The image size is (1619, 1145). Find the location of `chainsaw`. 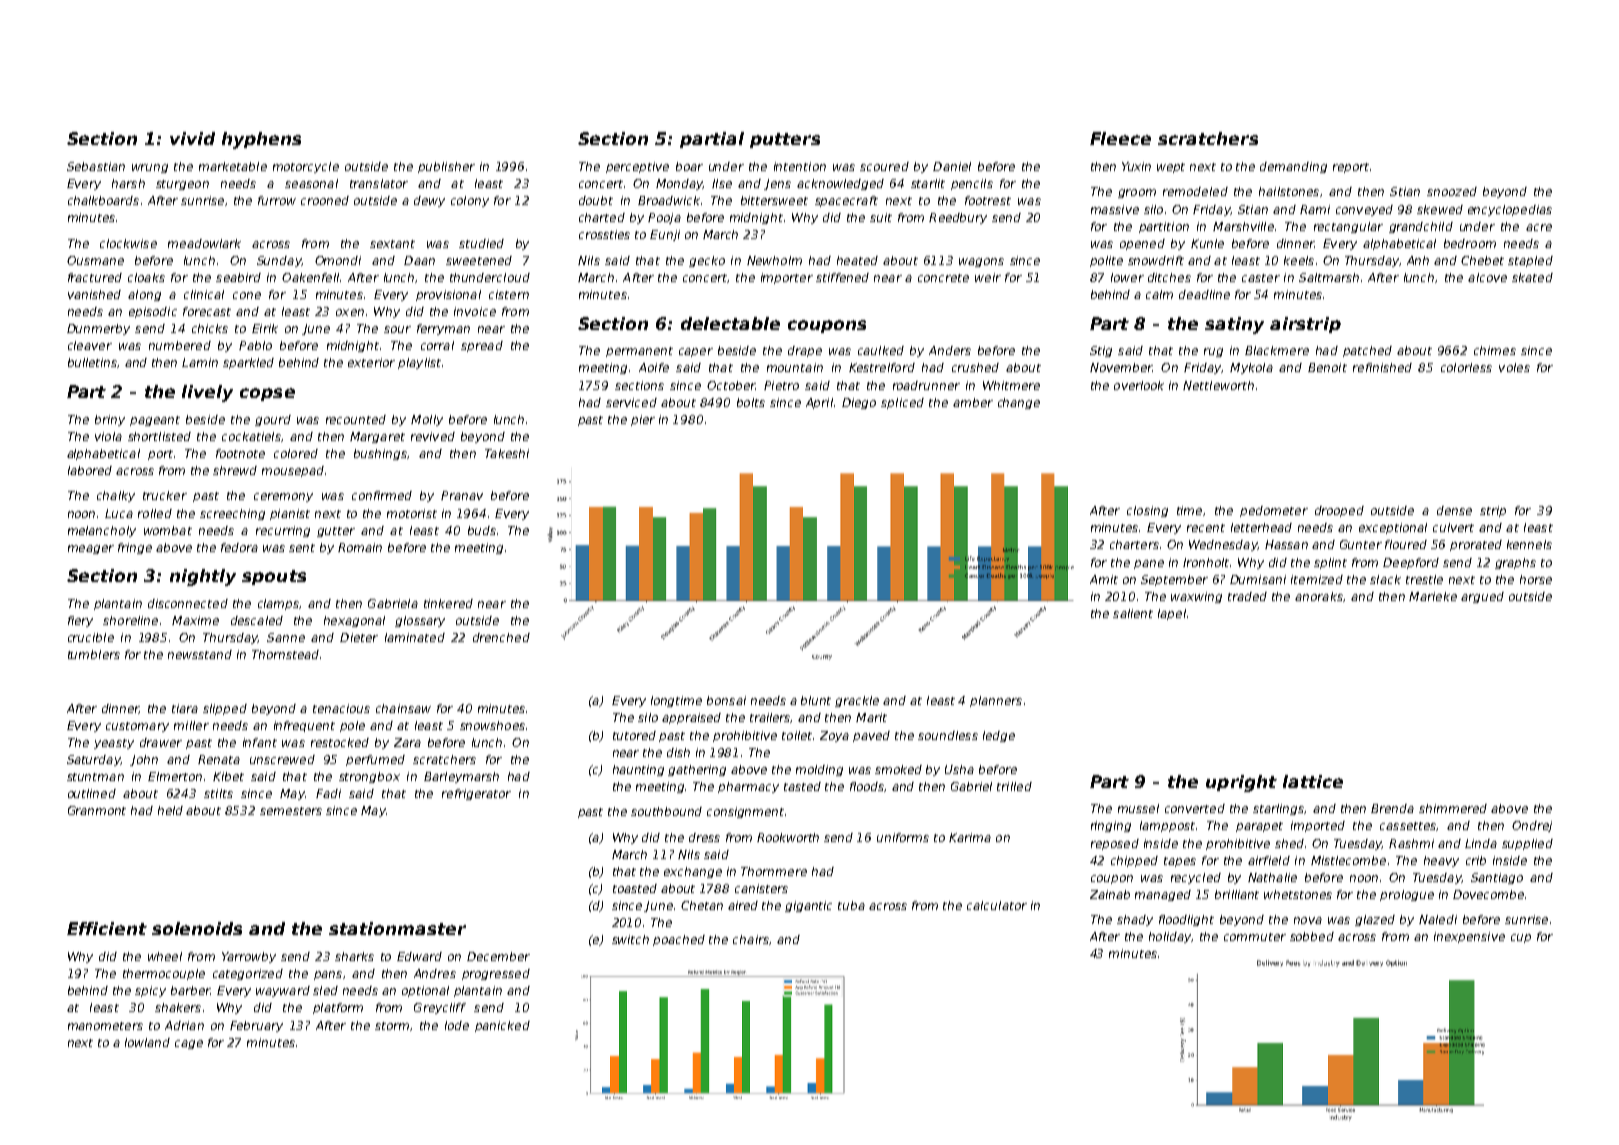

chainsaw is located at coordinates (403, 708).
